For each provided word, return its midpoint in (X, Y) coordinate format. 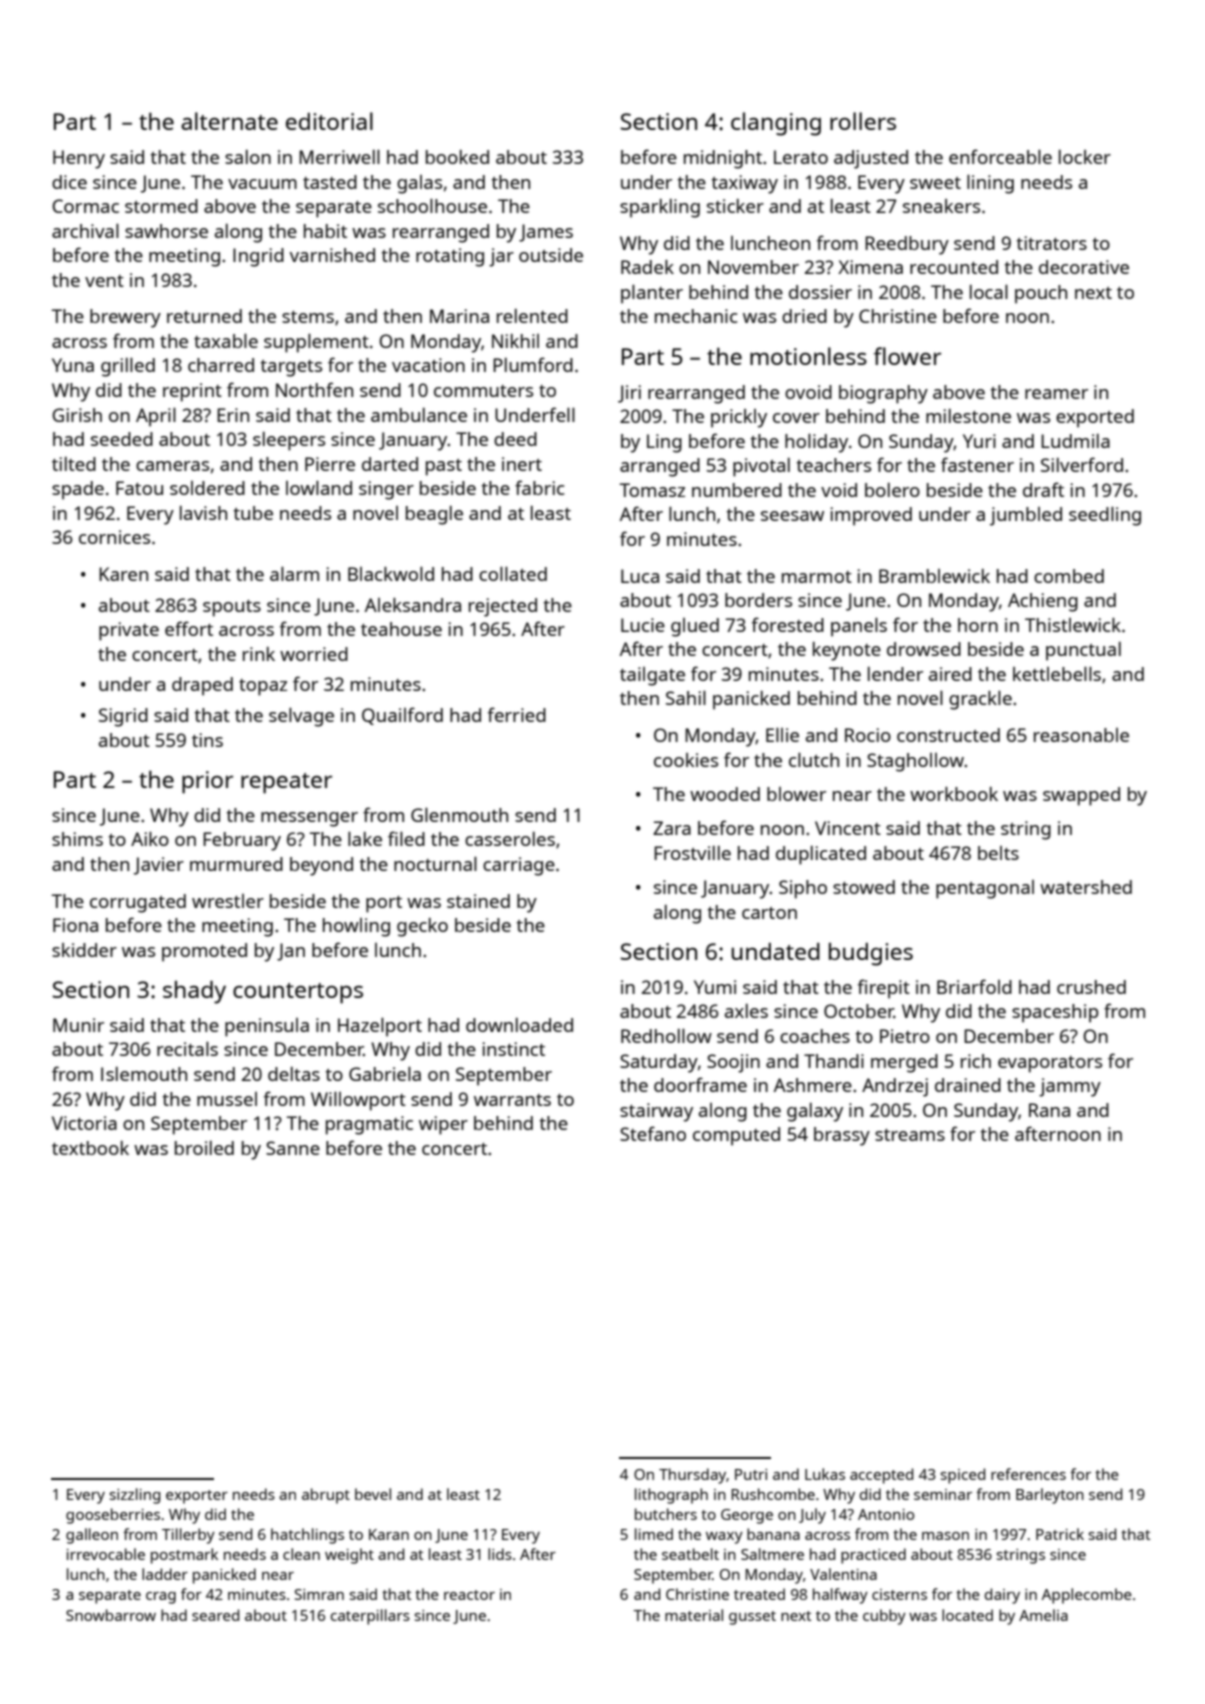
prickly (739, 418)
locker (1085, 157)
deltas (294, 1074)
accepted (881, 1476)
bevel (373, 1494)
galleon (92, 1536)
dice (69, 182)
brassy (842, 1136)
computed (736, 1136)
